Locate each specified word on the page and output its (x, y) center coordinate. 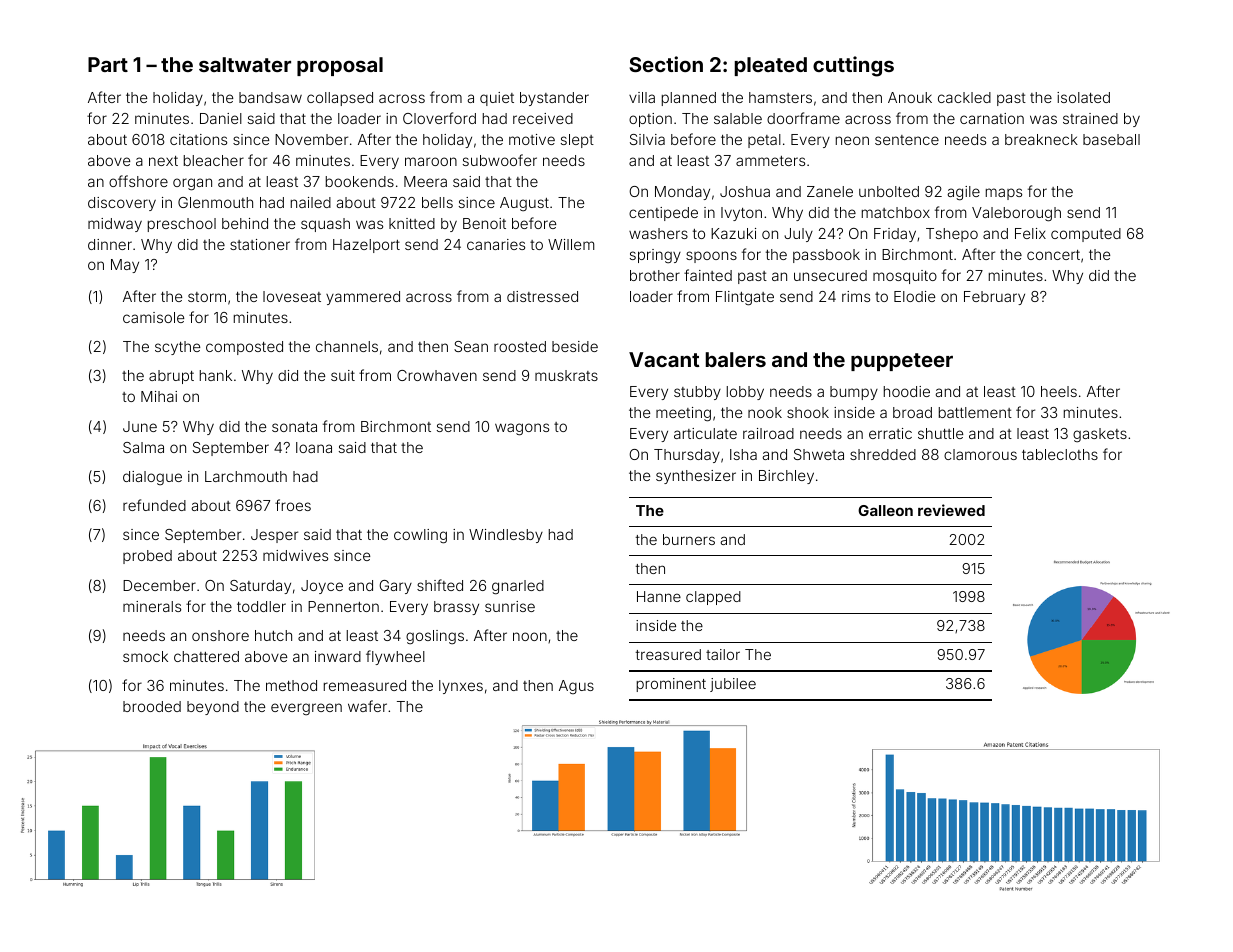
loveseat (292, 296)
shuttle (940, 433)
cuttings (853, 66)
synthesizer (696, 477)
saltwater (245, 64)
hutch (273, 635)
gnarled (518, 587)
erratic (890, 433)
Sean (471, 346)
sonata (294, 427)
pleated (771, 66)
